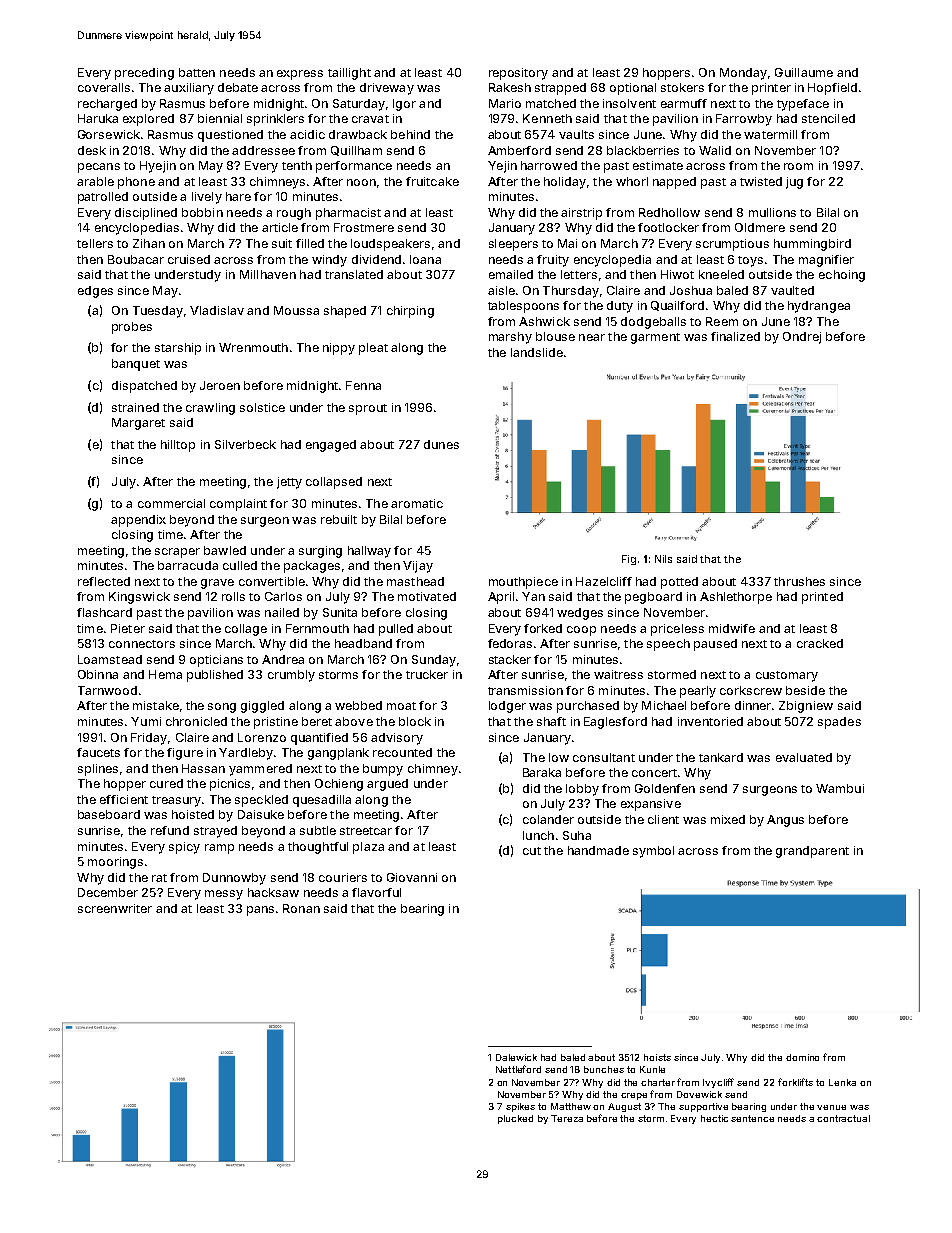 This page has height=1233, width=952. I want to click on hummingbird, so click(812, 245).
